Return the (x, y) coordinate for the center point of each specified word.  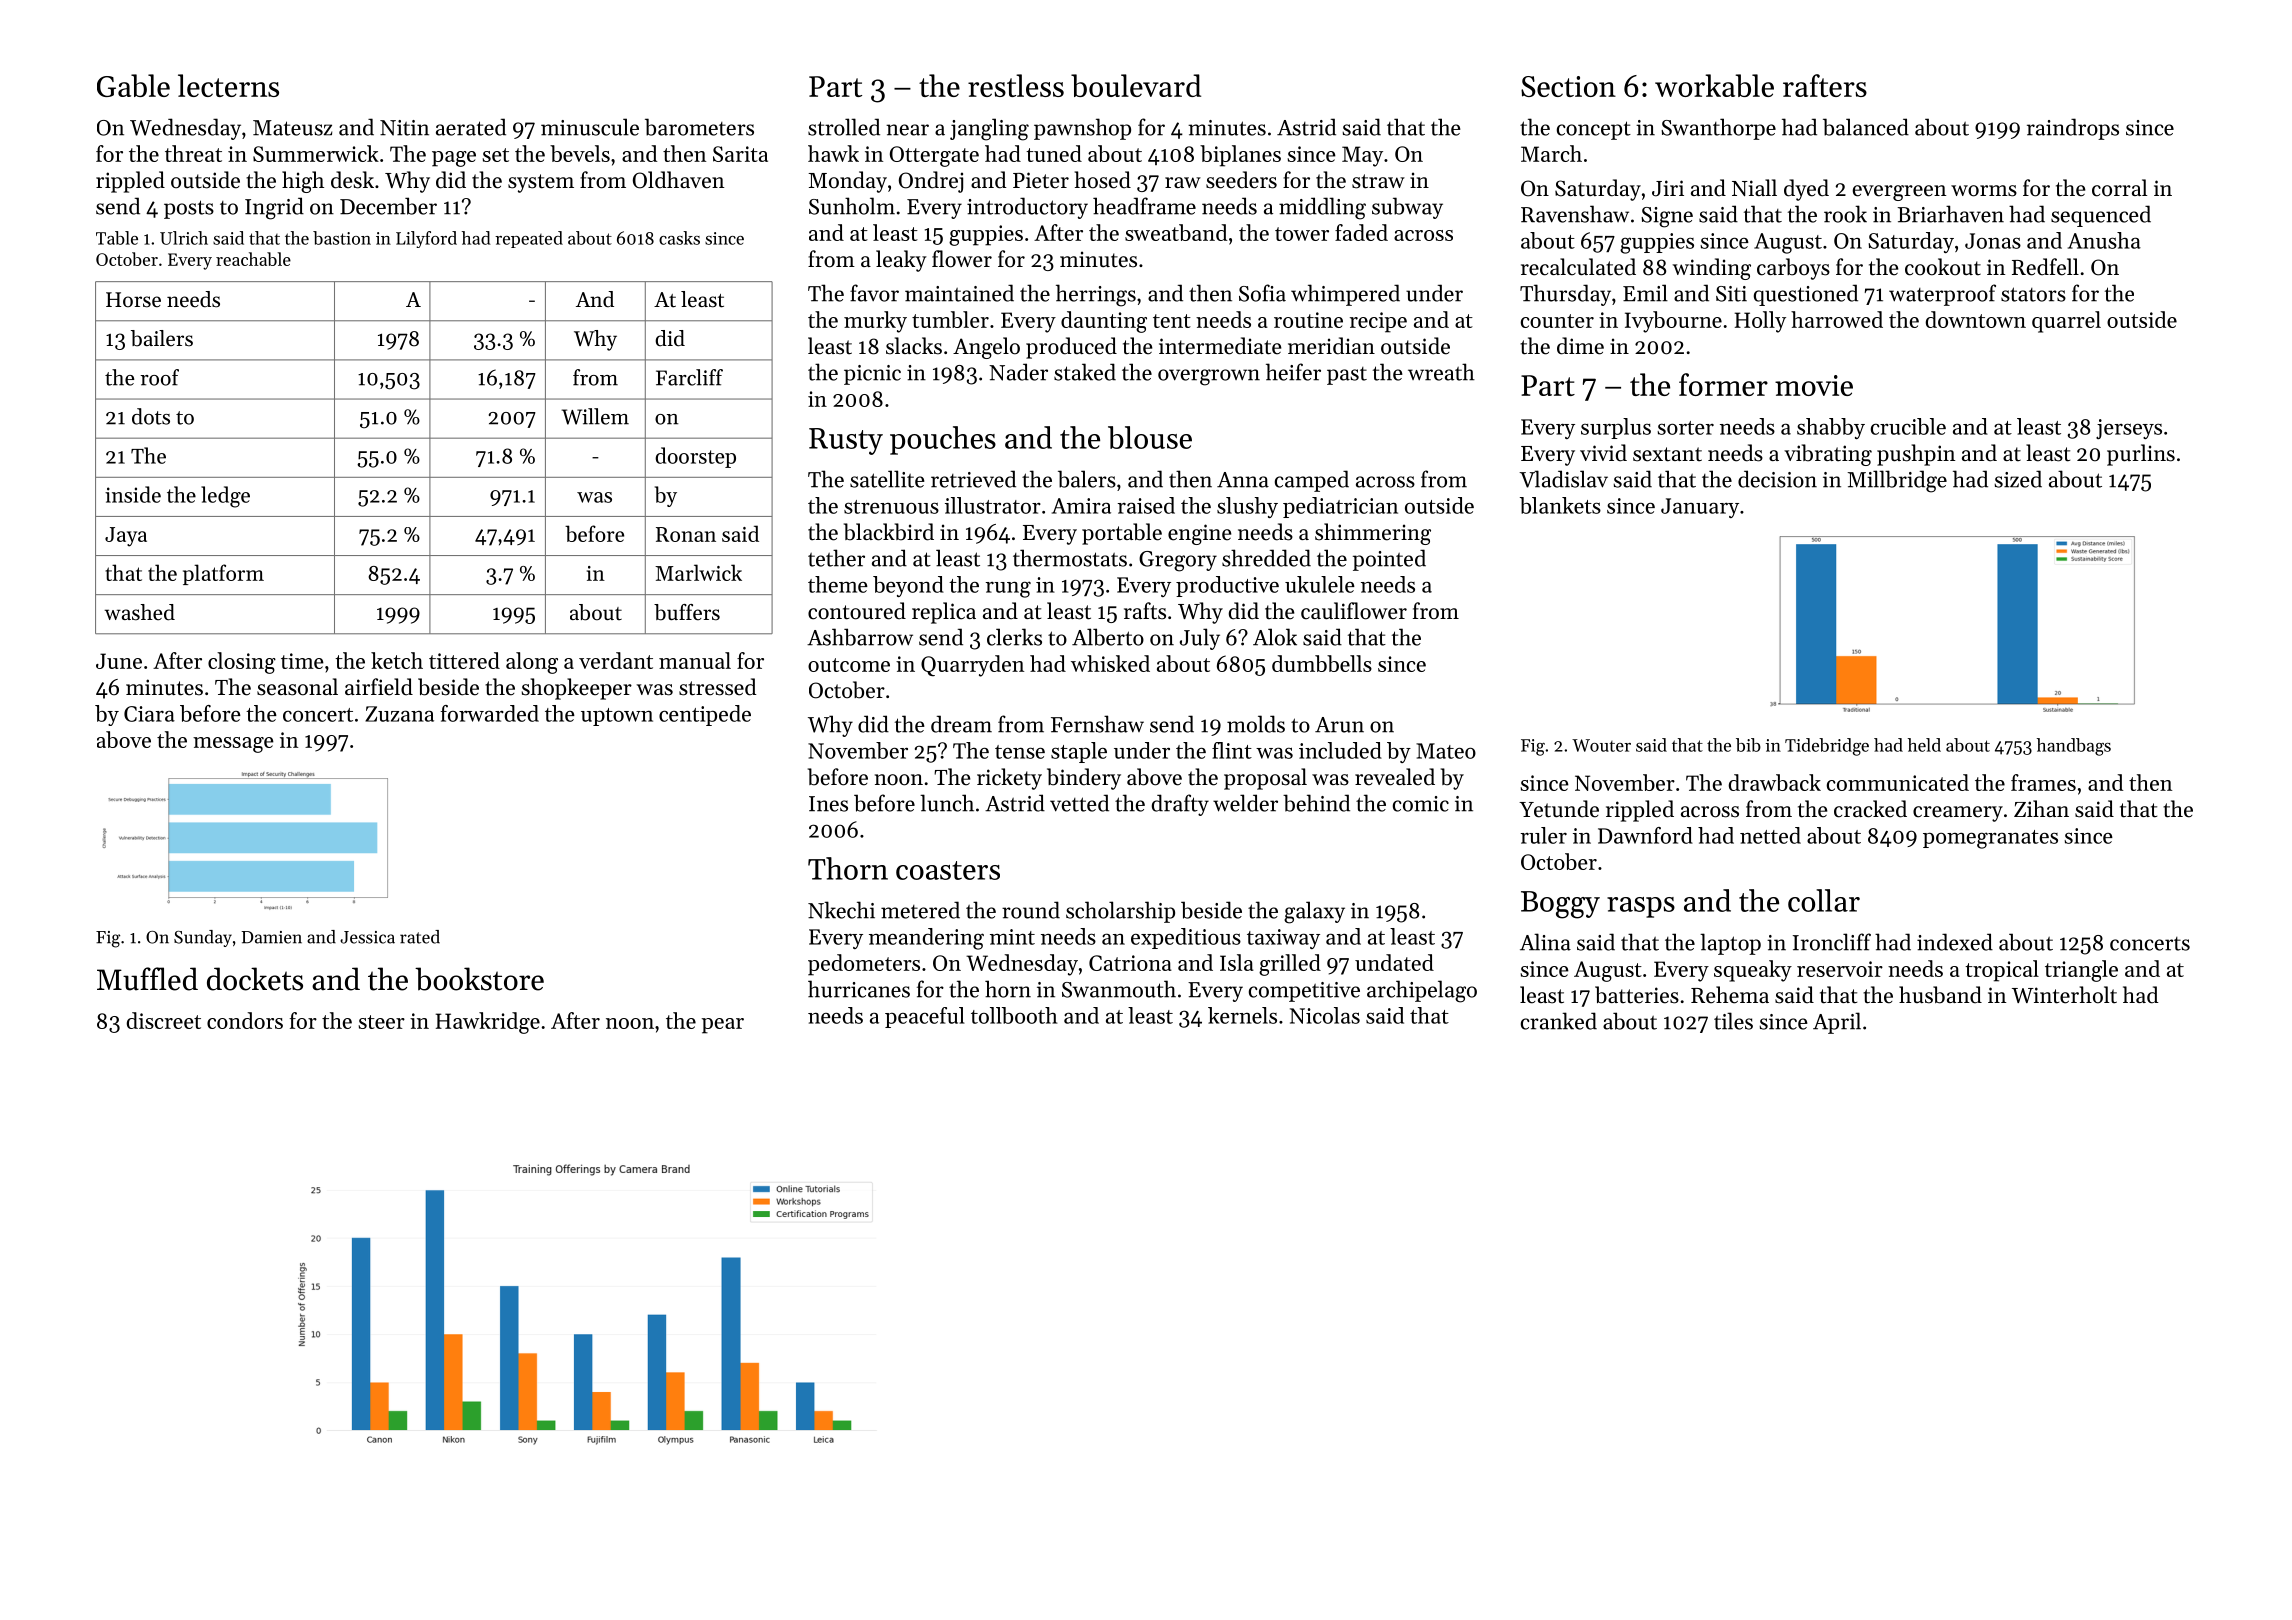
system (541, 183)
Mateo (1446, 751)
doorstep (695, 457)
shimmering (1373, 534)
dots (151, 416)
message (233, 745)
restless (1016, 85)
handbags (2074, 747)
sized (2018, 479)
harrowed (1837, 319)
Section (1568, 86)
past (1347, 376)
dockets (255, 979)
